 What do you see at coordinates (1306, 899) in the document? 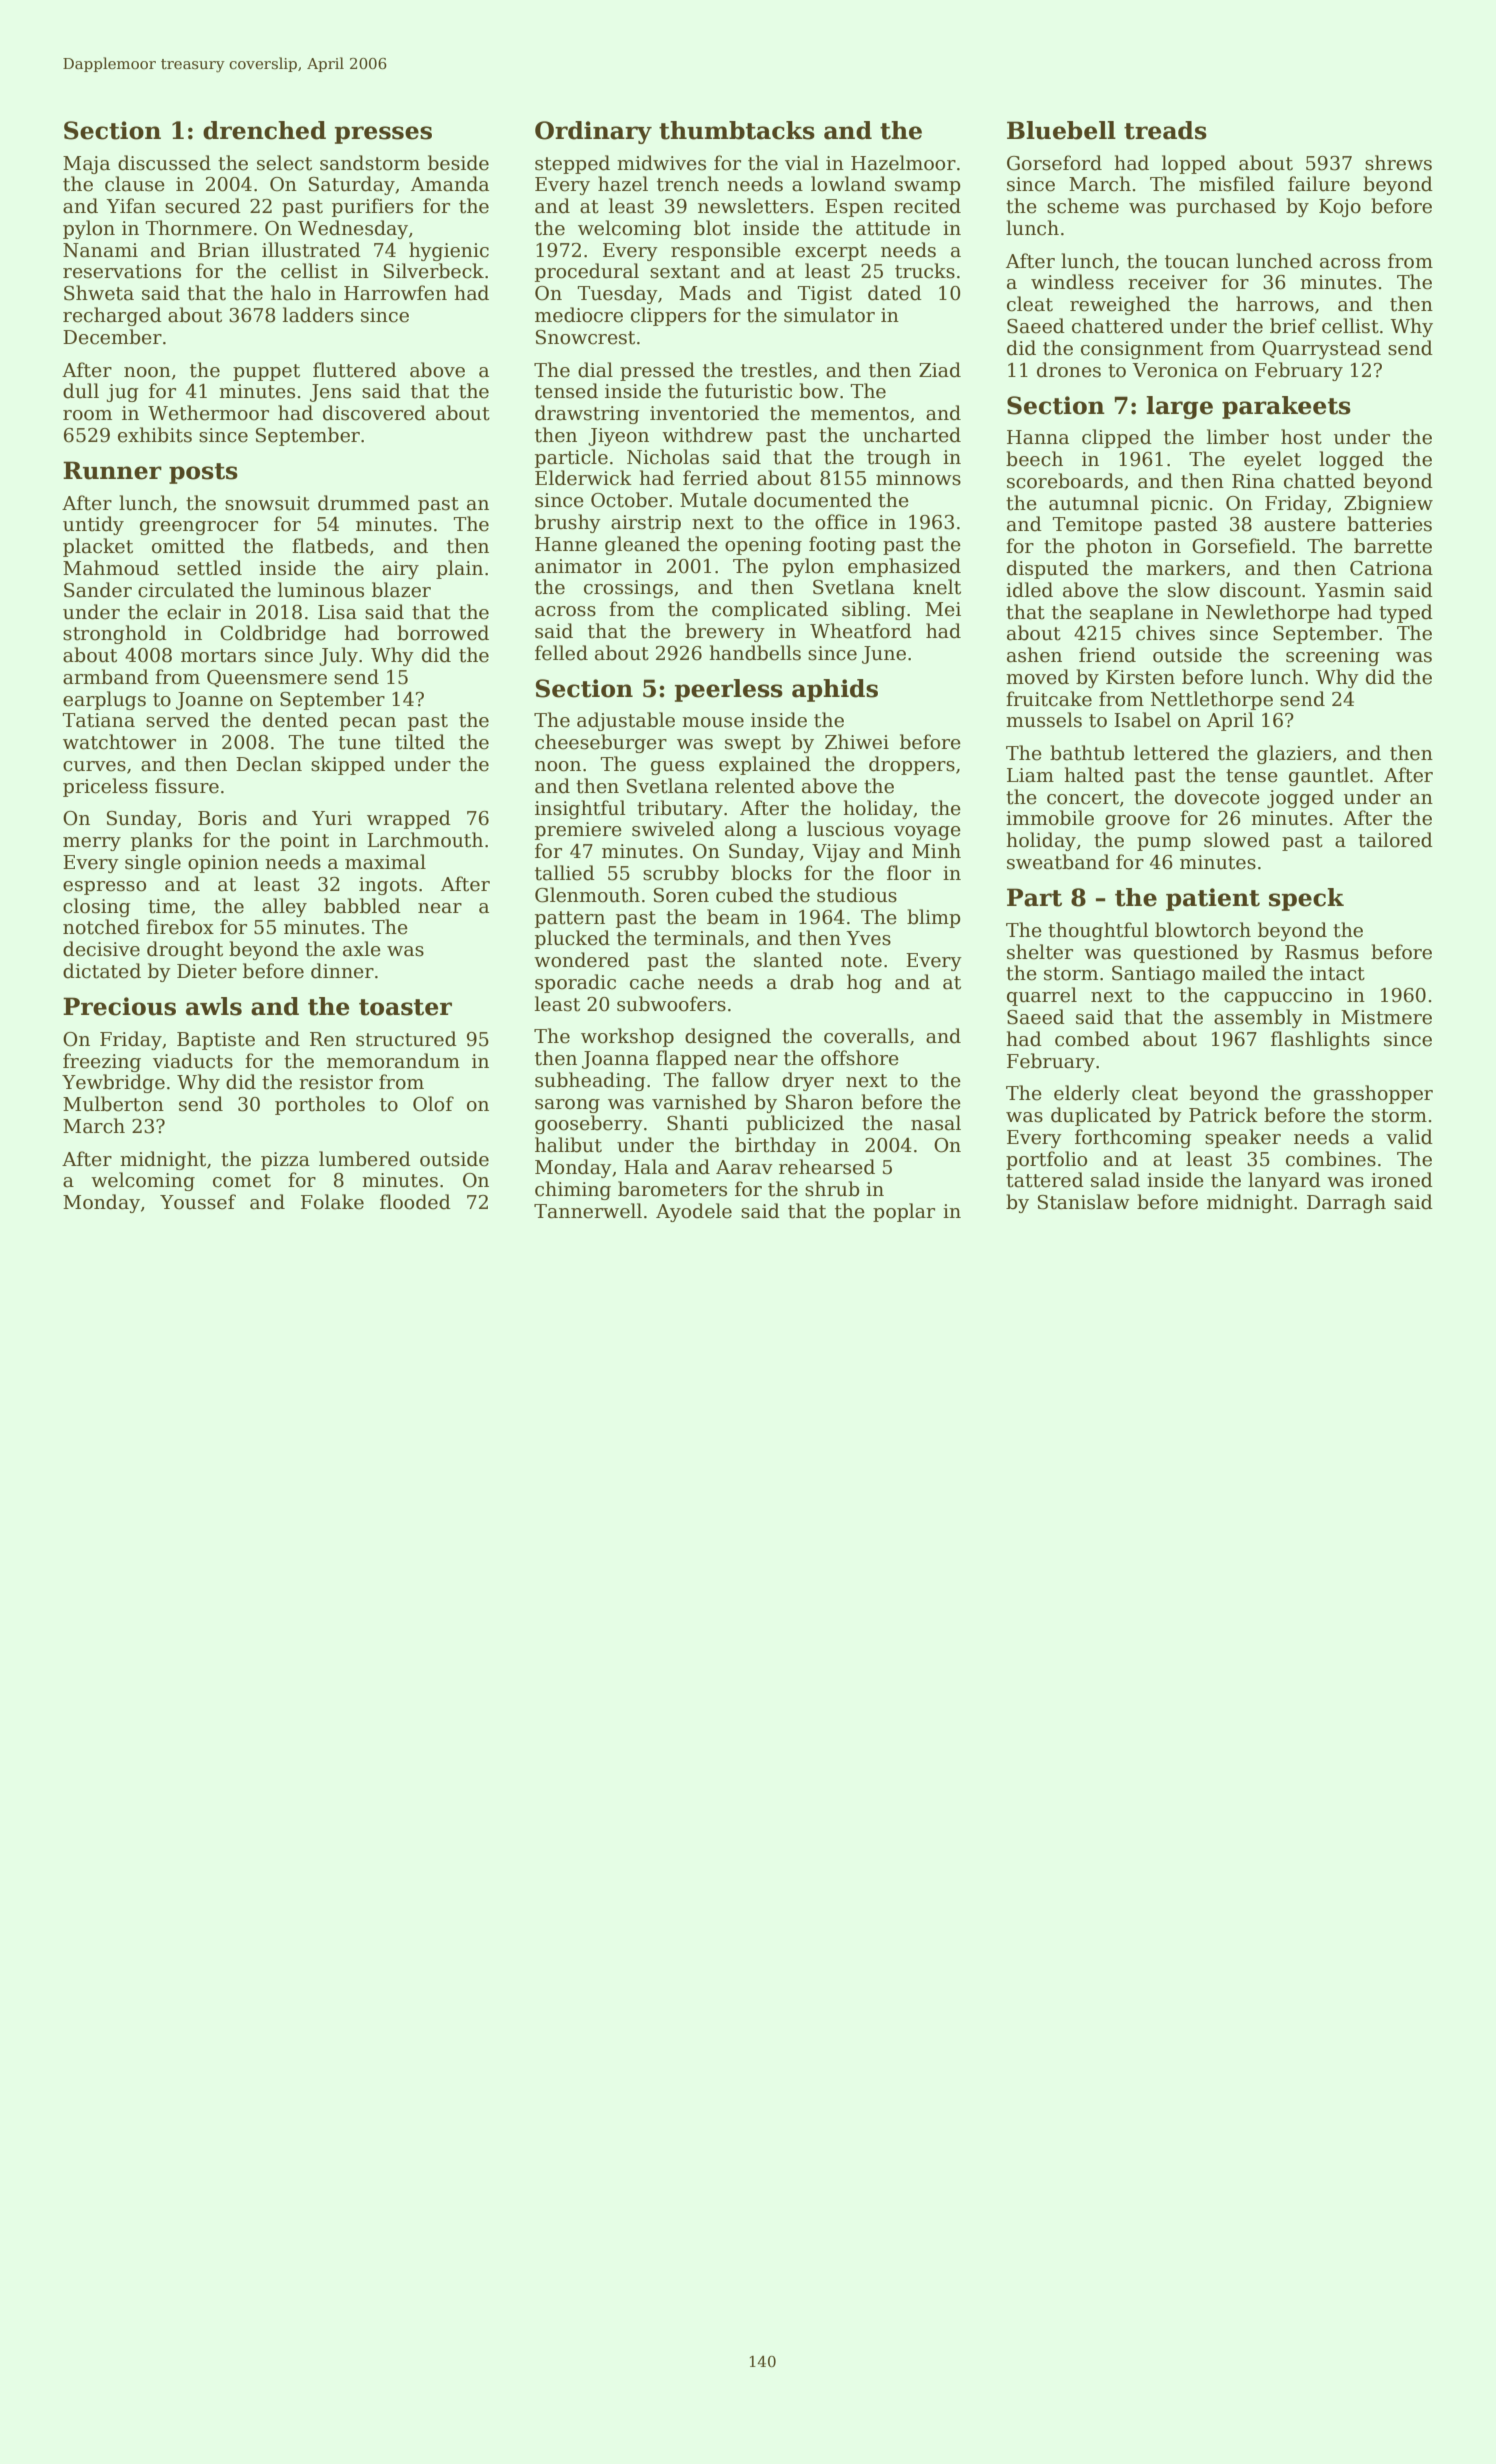
I see `speck` at bounding box center [1306, 899].
